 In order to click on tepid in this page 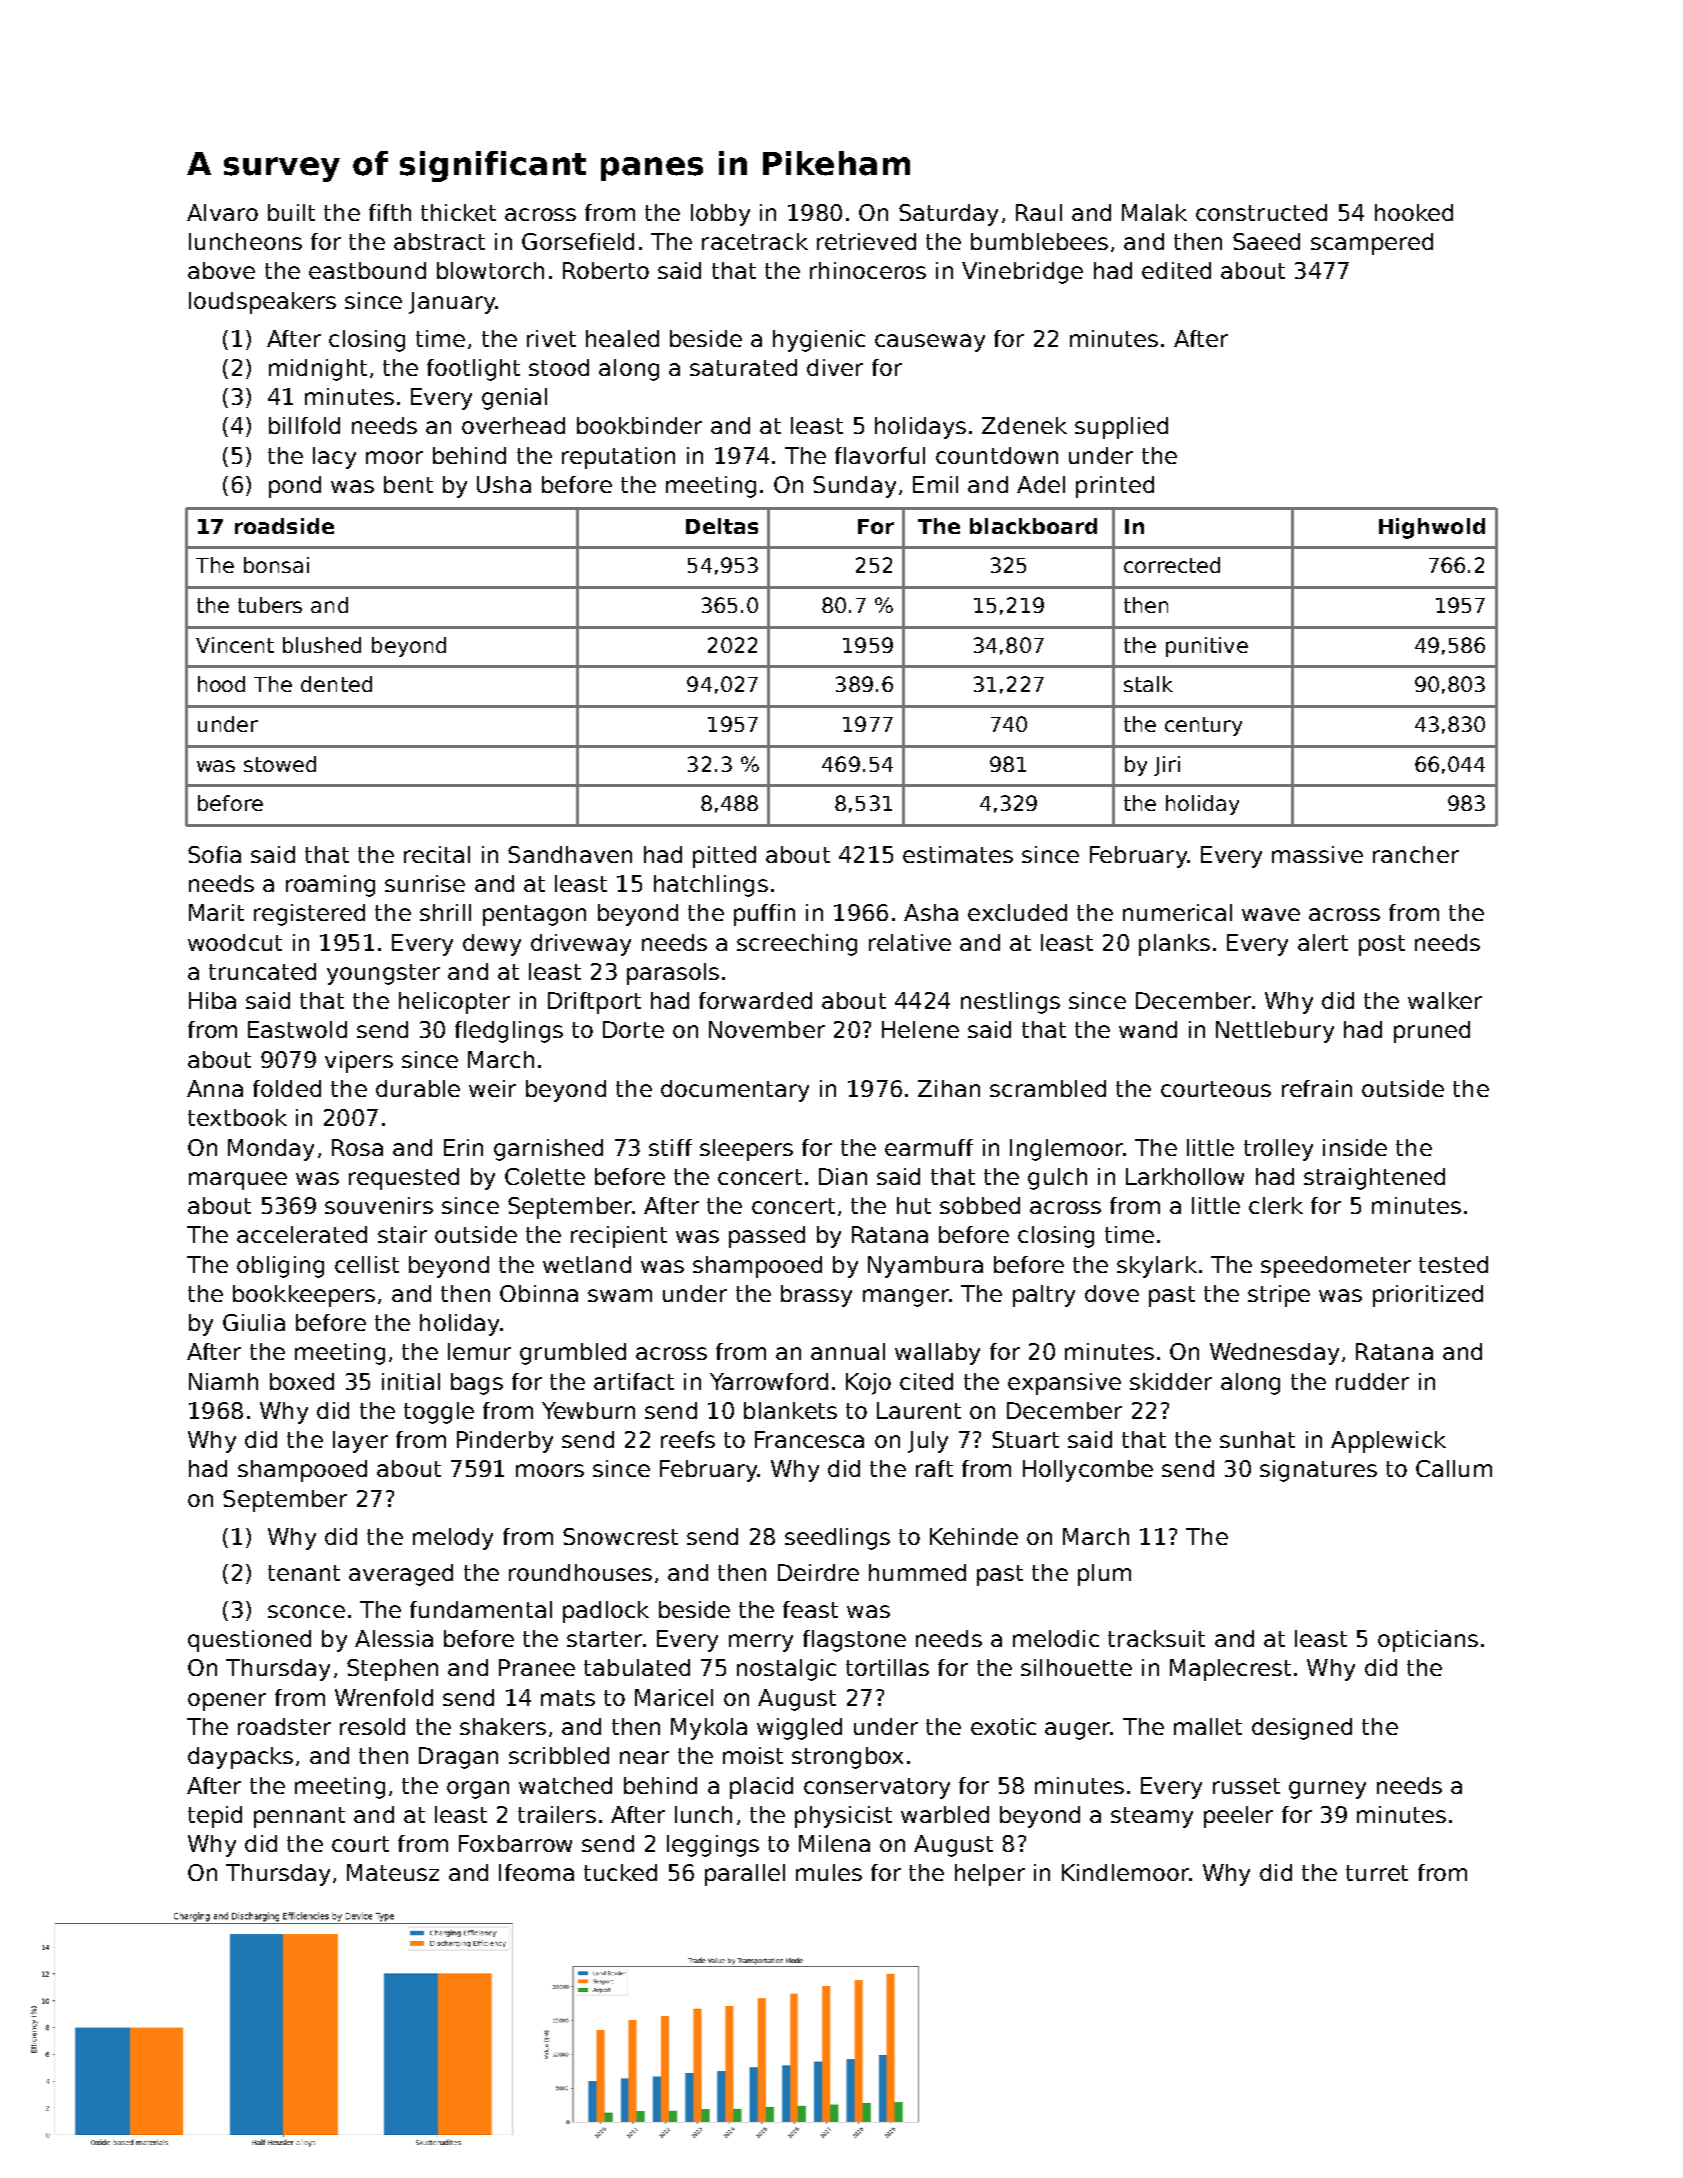, I will do `click(215, 1817)`.
